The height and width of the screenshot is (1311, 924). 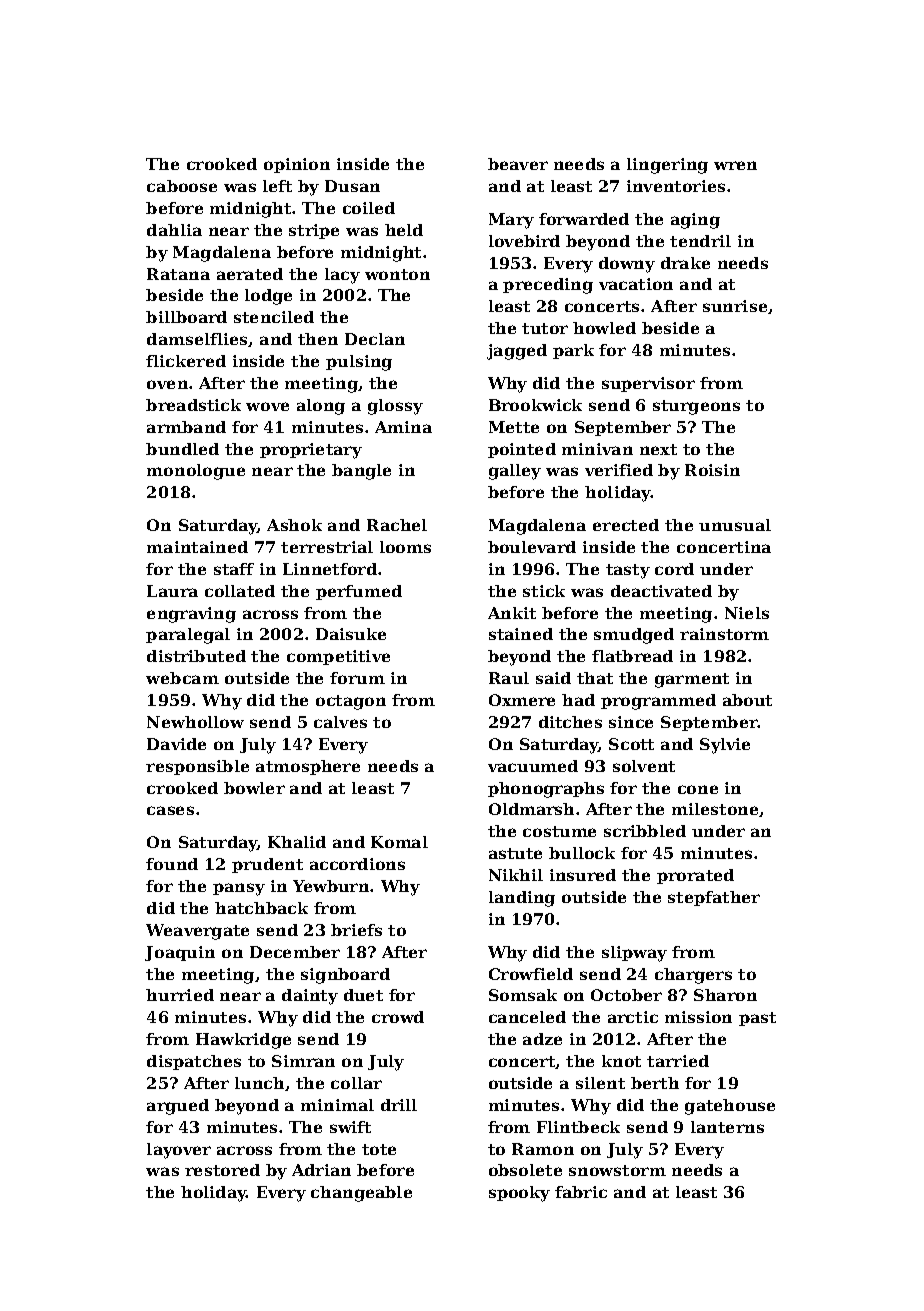 What do you see at coordinates (182, 186) in the screenshot?
I see `caboose` at bounding box center [182, 186].
